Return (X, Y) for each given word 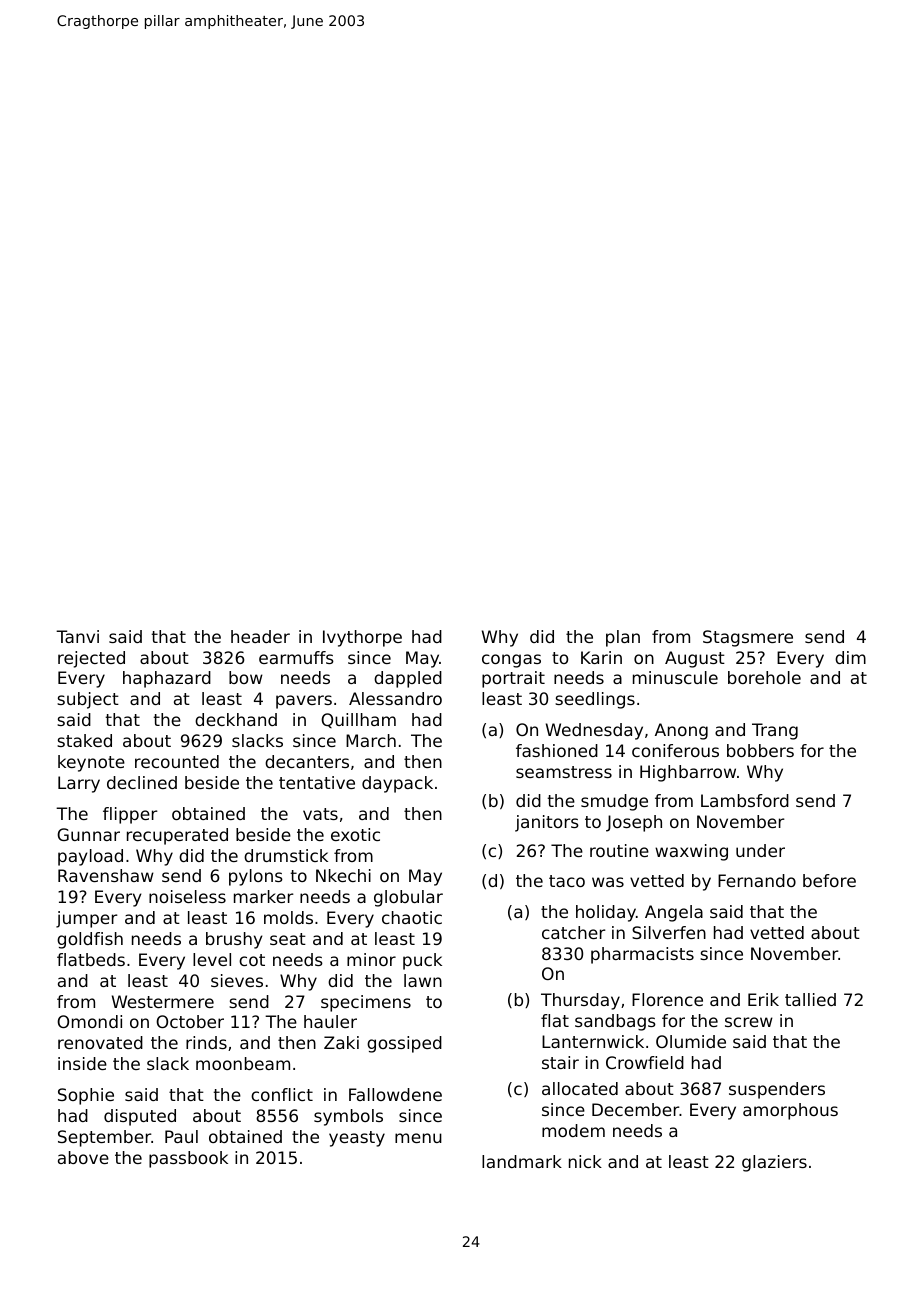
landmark (522, 1161)
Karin (601, 657)
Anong (681, 731)
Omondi (89, 1021)
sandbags (615, 1022)
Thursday (580, 1001)
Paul (181, 1136)
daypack (397, 784)
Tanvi (77, 636)
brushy (234, 940)
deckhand (236, 719)
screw (749, 1022)
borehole (764, 677)
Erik (763, 999)
